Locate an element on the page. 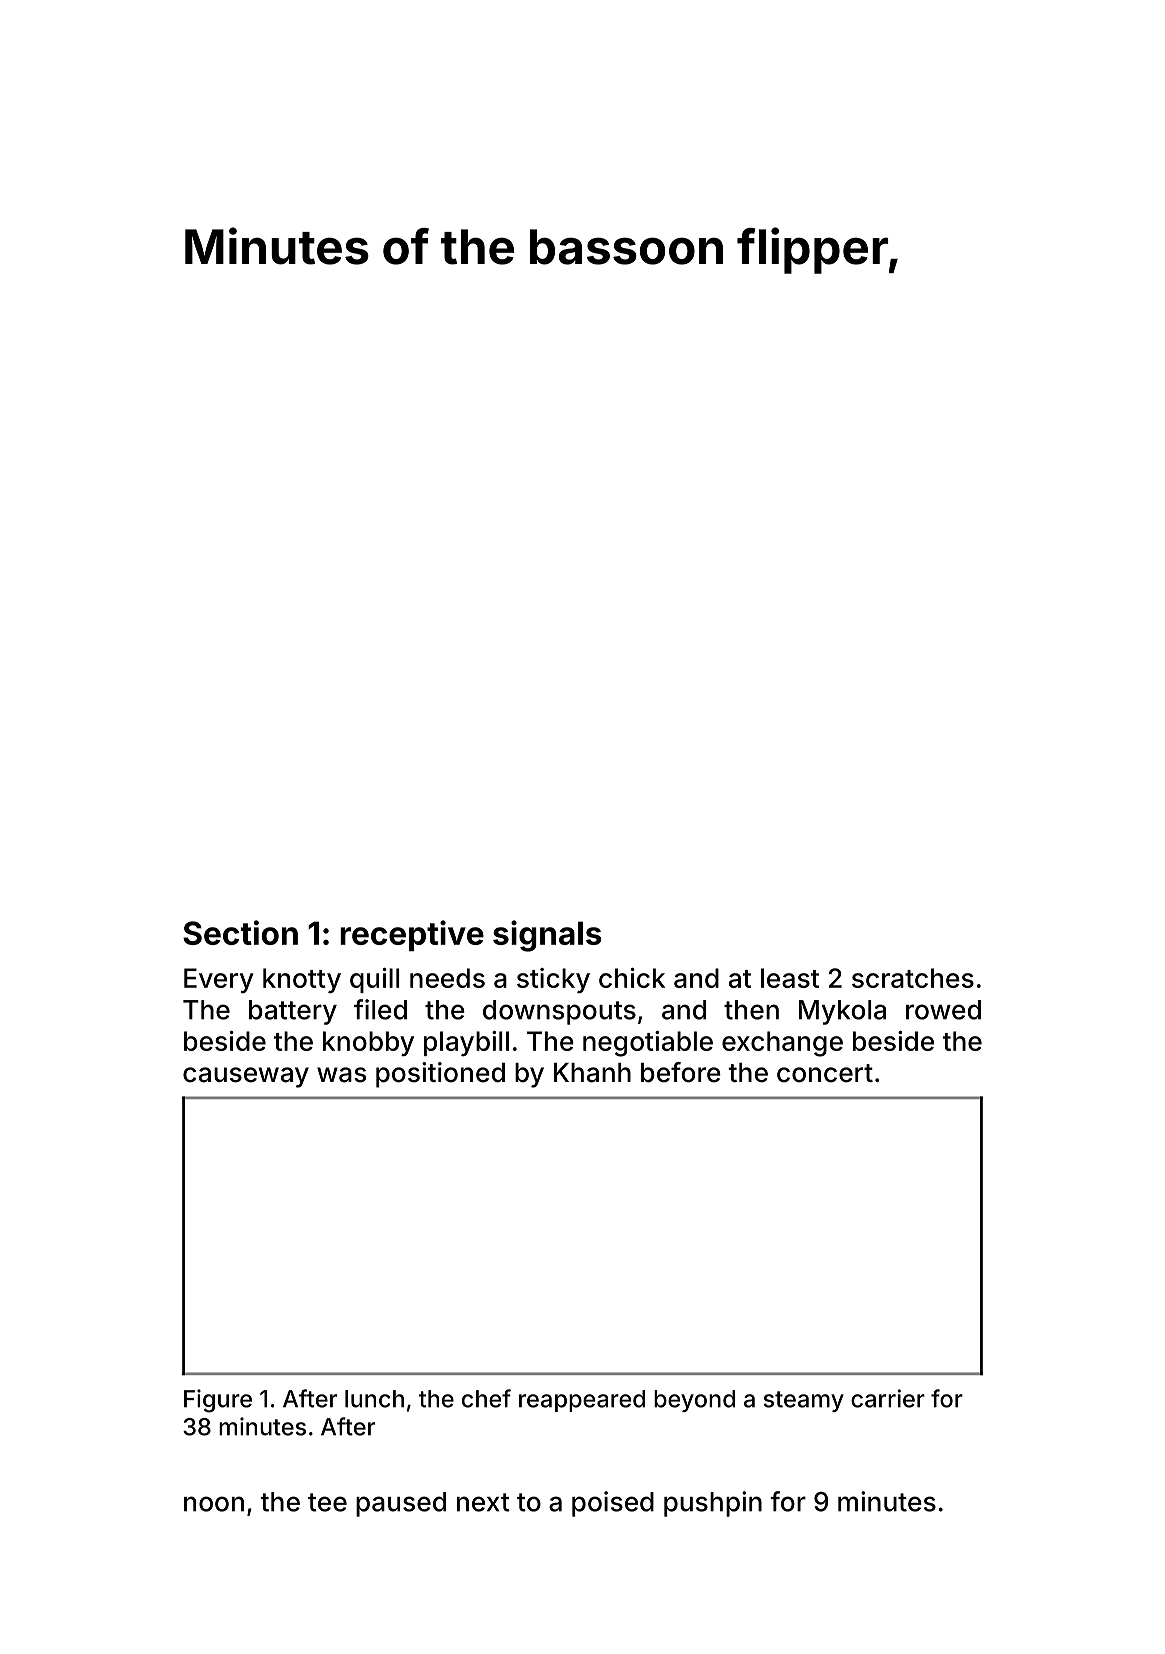 The image size is (1165, 1654). signals is located at coordinates (547, 936).
